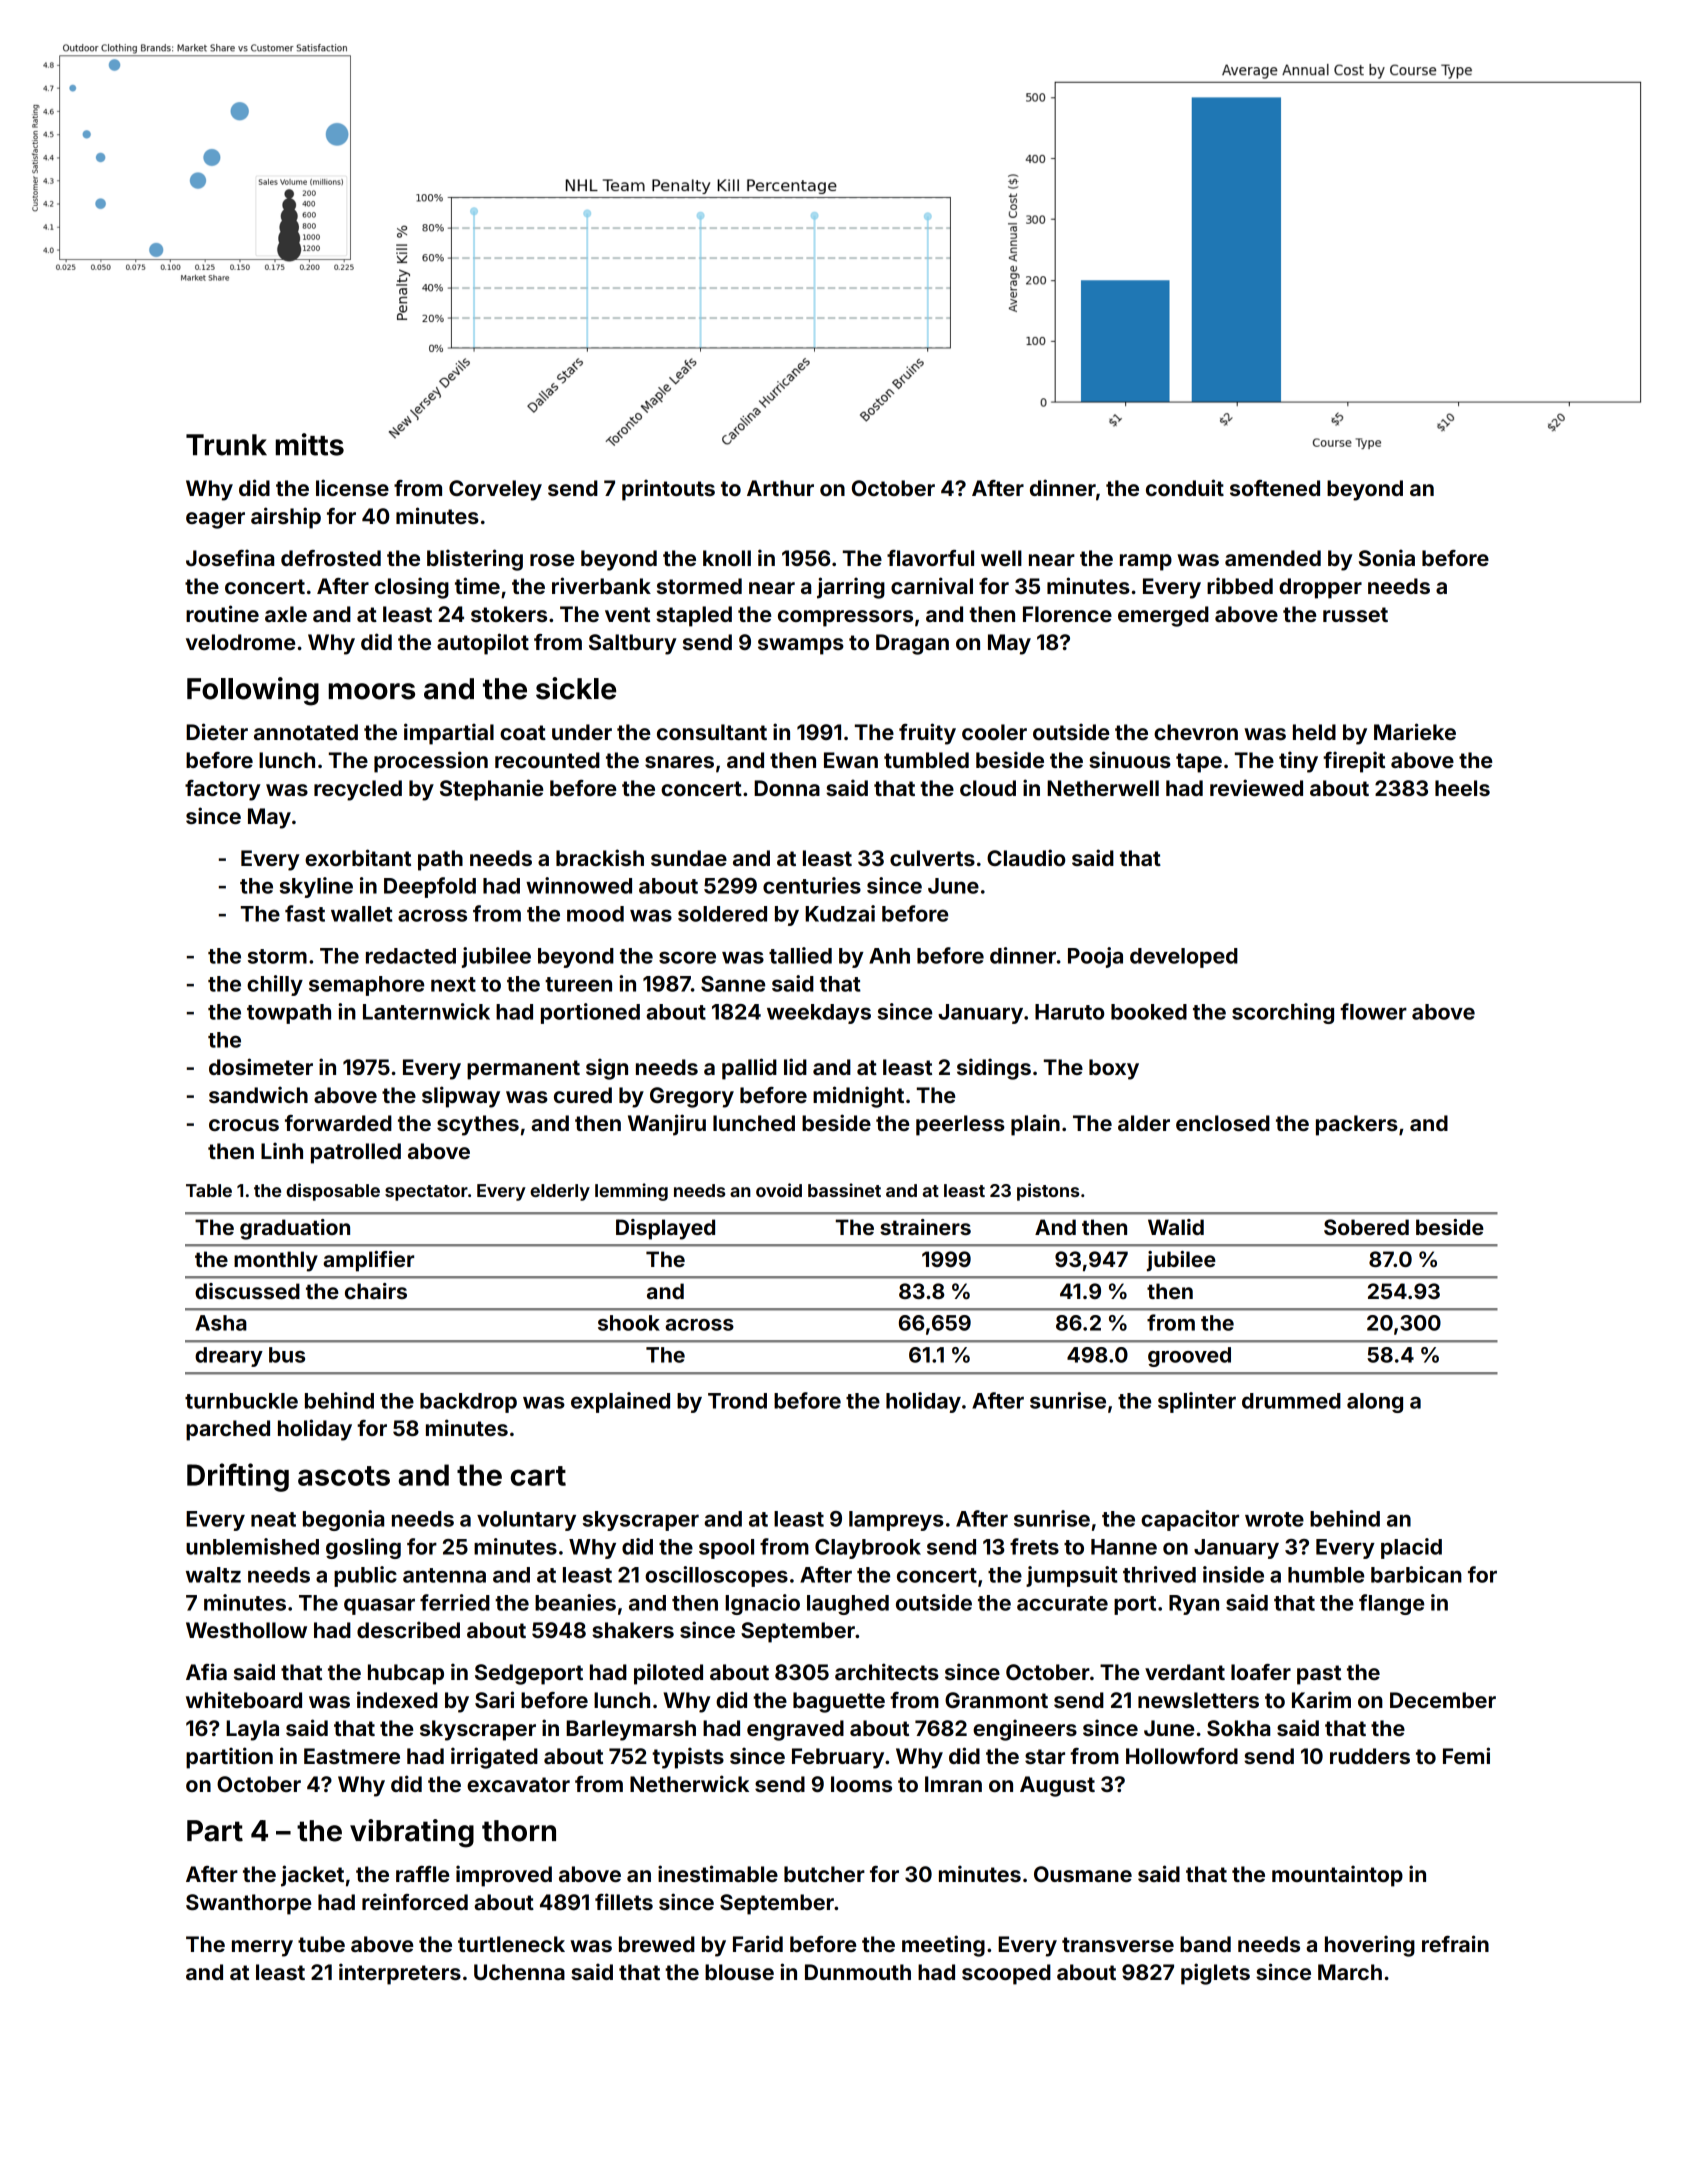 This page has width=1683, height=2178. I want to click on strainers, so click(925, 1227).
